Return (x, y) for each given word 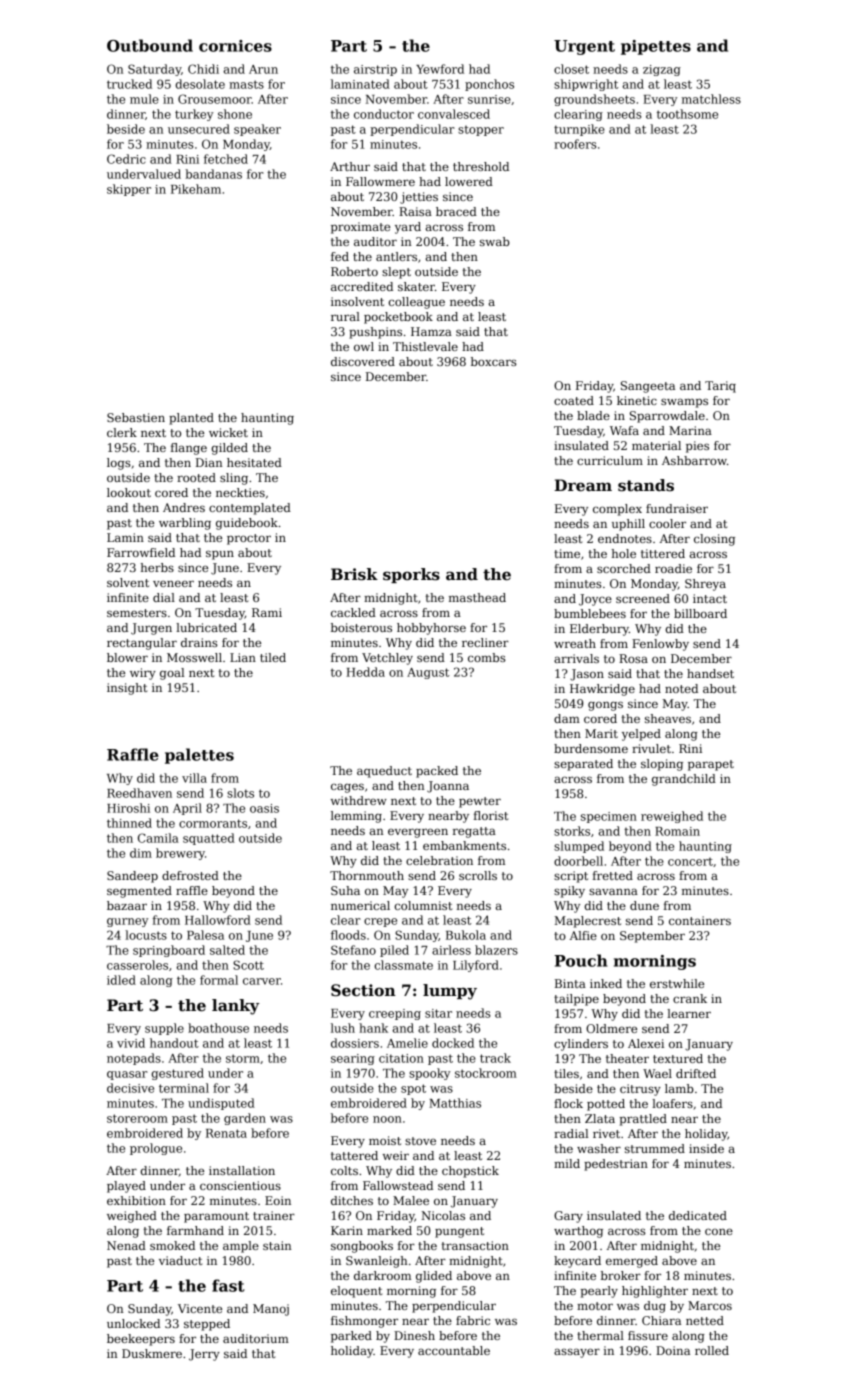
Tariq (720, 387)
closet (571, 69)
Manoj (271, 1310)
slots (240, 793)
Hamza (431, 331)
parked (351, 1337)
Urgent (584, 47)
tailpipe (576, 1000)
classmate (403, 965)
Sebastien (136, 417)
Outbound (150, 45)
